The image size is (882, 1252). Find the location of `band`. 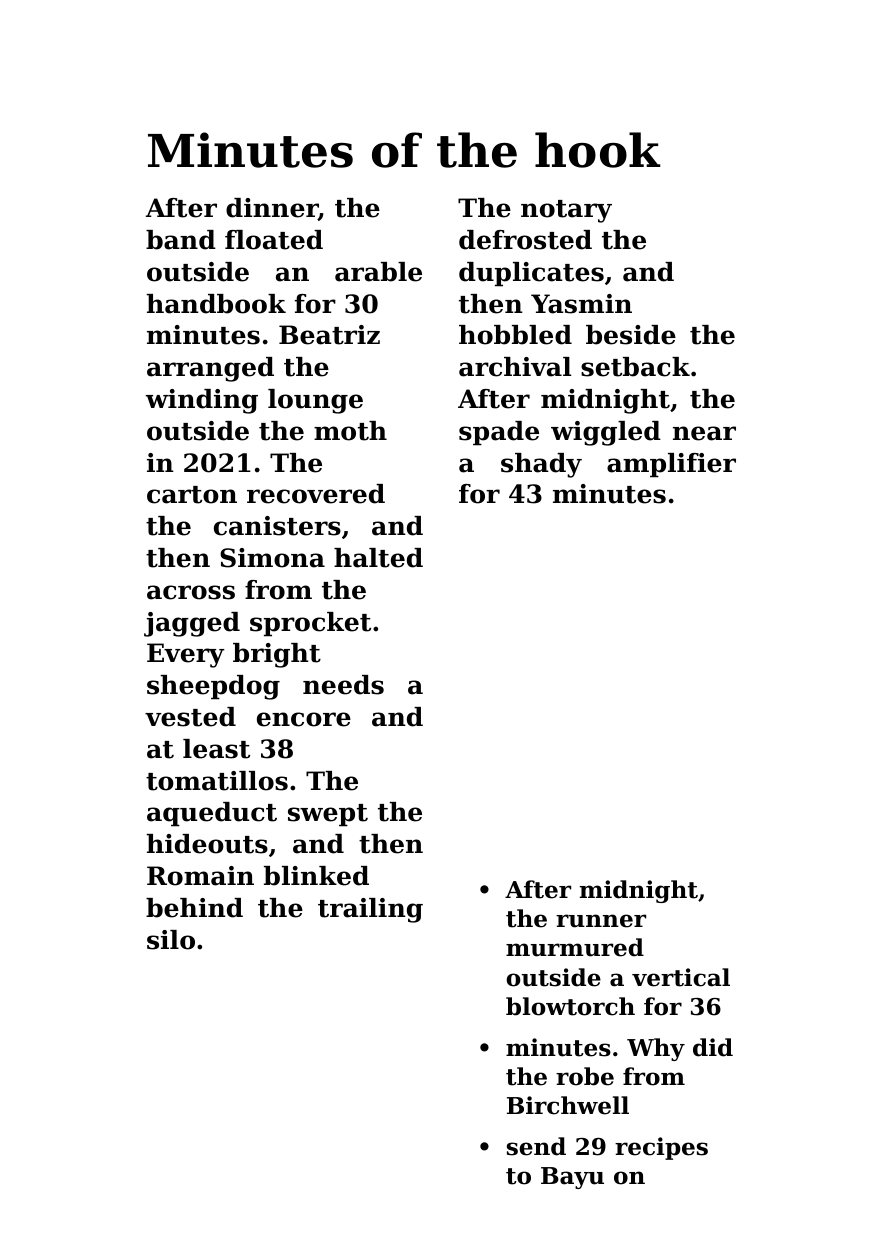

band is located at coordinates (181, 240).
